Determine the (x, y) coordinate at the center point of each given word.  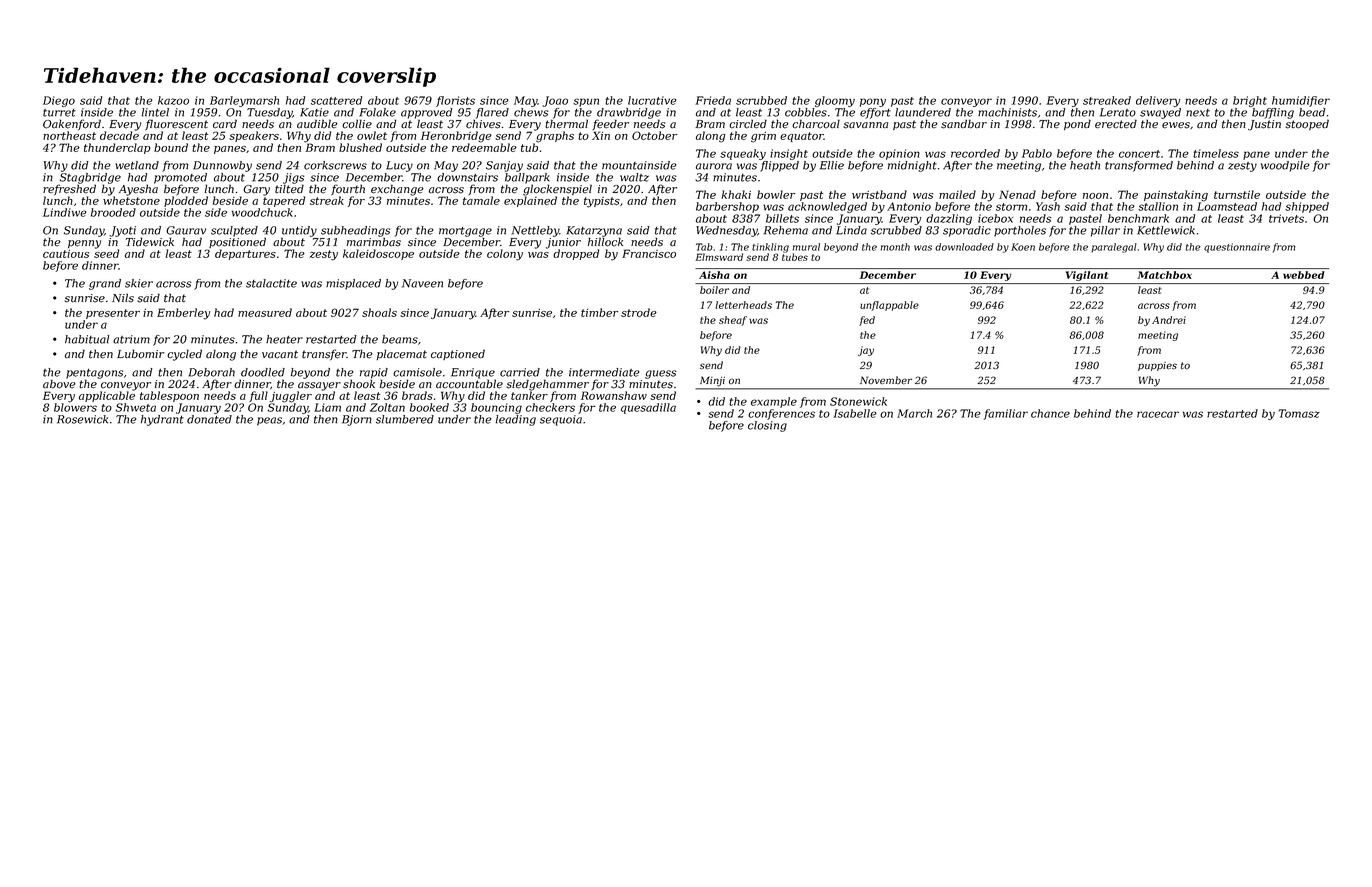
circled (748, 124)
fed (867, 321)
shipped (1307, 207)
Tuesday (269, 113)
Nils (123, 298)
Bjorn (357, 420)
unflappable (889, 306)
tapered (284, 201)
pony (873, 102)
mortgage (465, 232)
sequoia (561, 420)
